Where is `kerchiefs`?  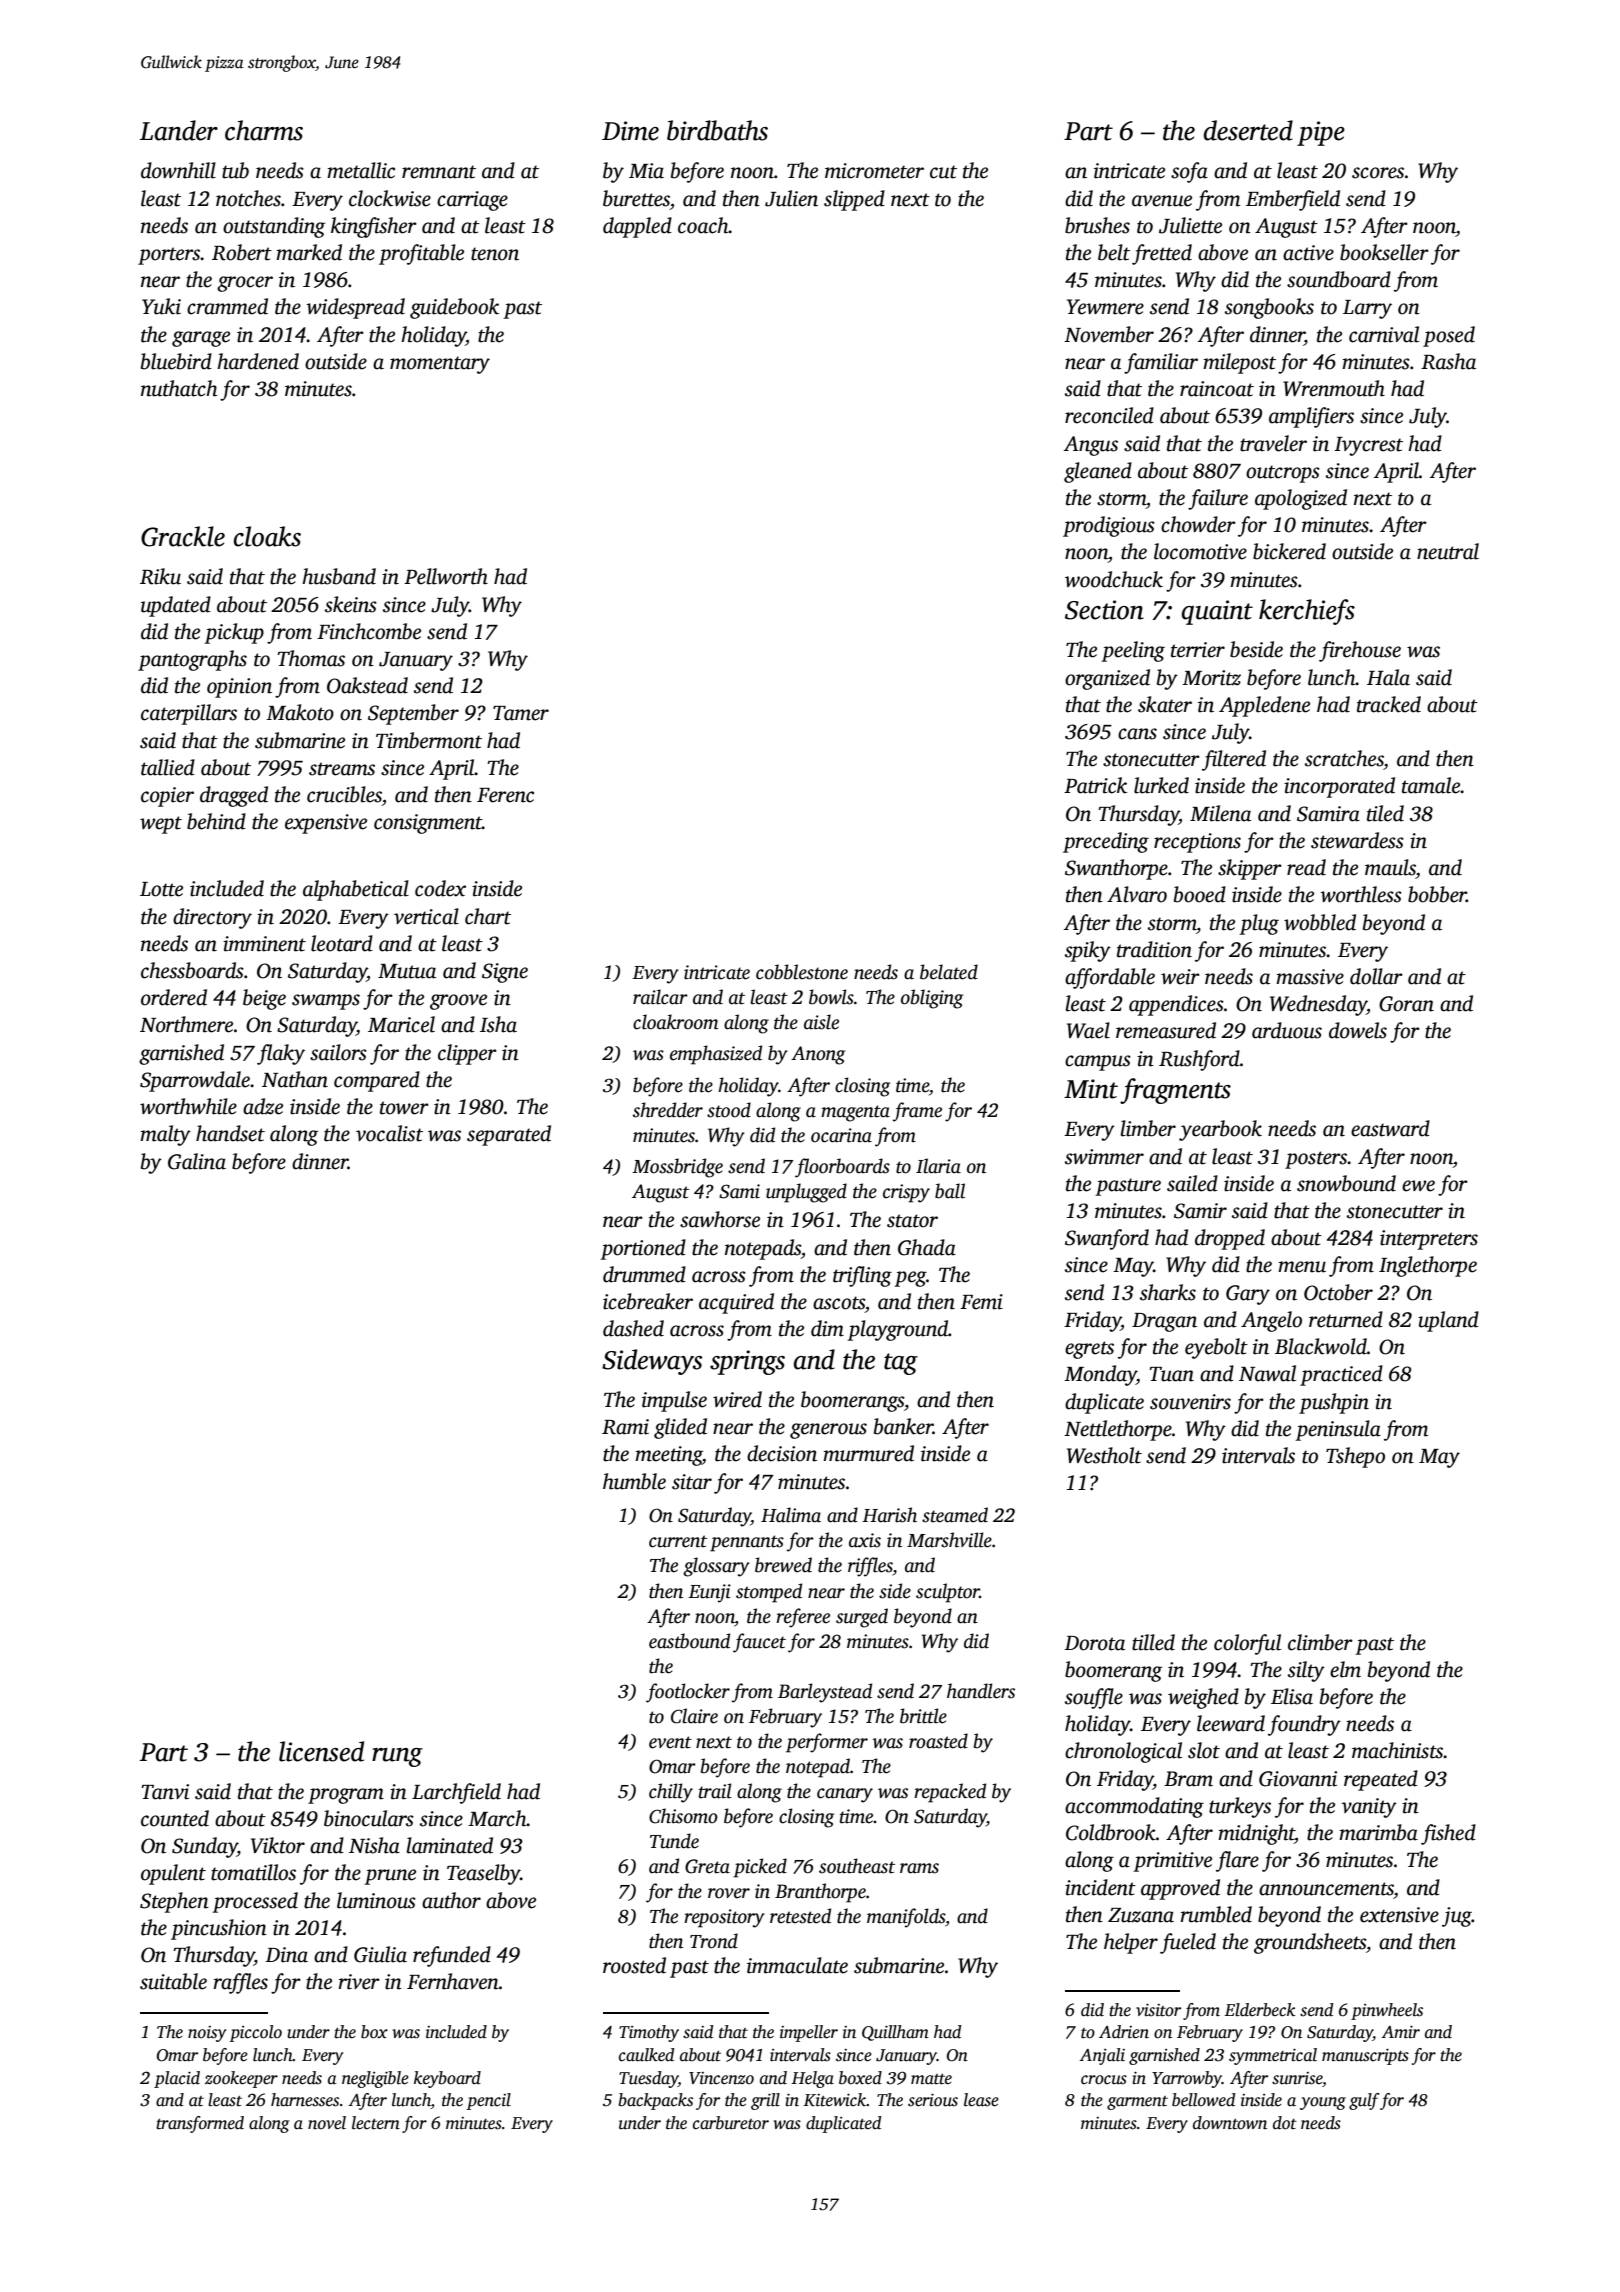
kerchiefs is located at coordinates (1307, 612).
